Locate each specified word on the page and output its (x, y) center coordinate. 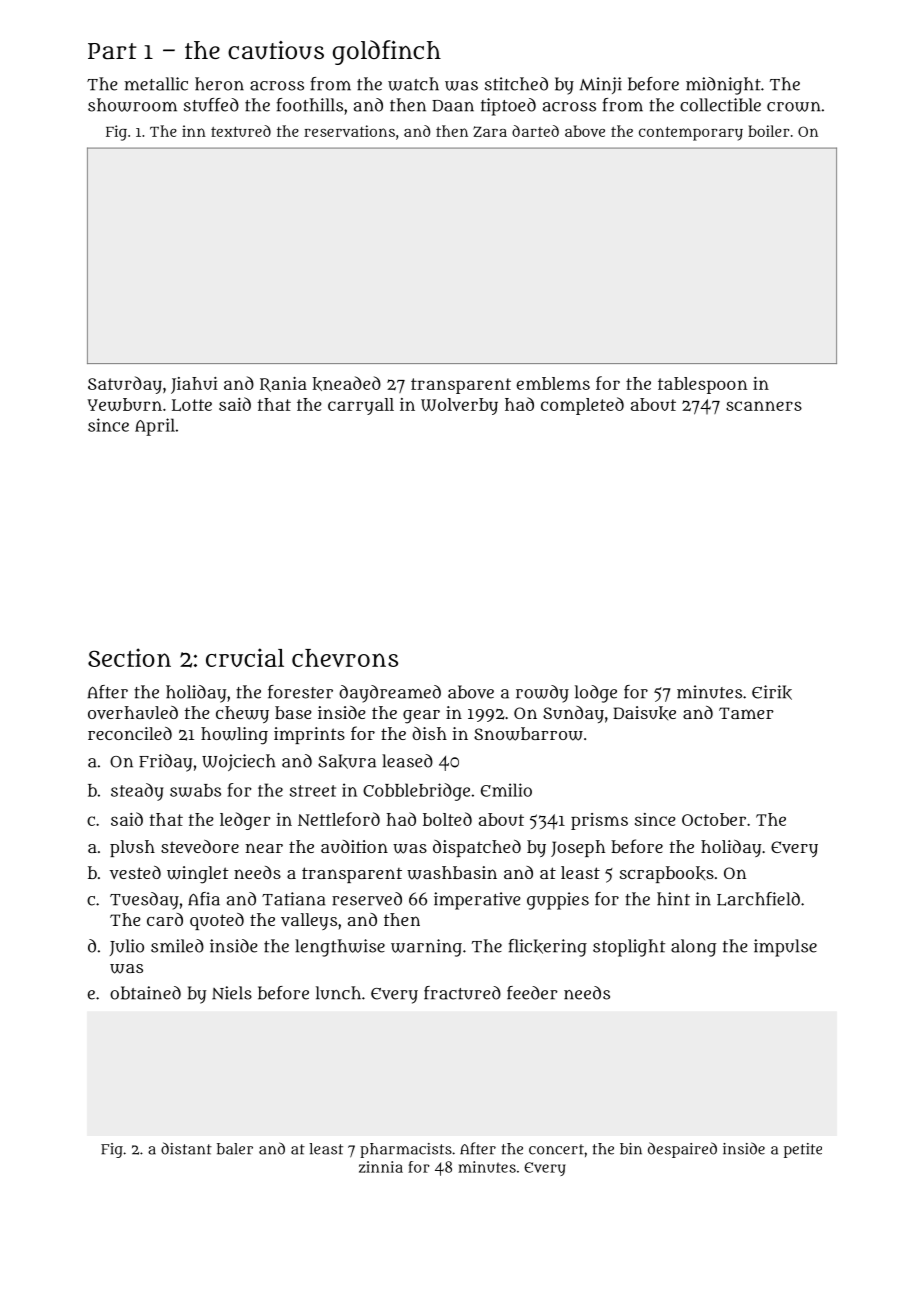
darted (535, 131)
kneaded (346, 383)
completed (582, 406)
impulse (785, 948)
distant (186, 1148)
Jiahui (194, 385)
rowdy (542, 694)
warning (426, 948)
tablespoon (702, 385)
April (155, 427)
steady (137, 792)
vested (135, 872)
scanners (764, 406)
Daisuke (644, 713)
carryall (361, 406)
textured (241, 131)
